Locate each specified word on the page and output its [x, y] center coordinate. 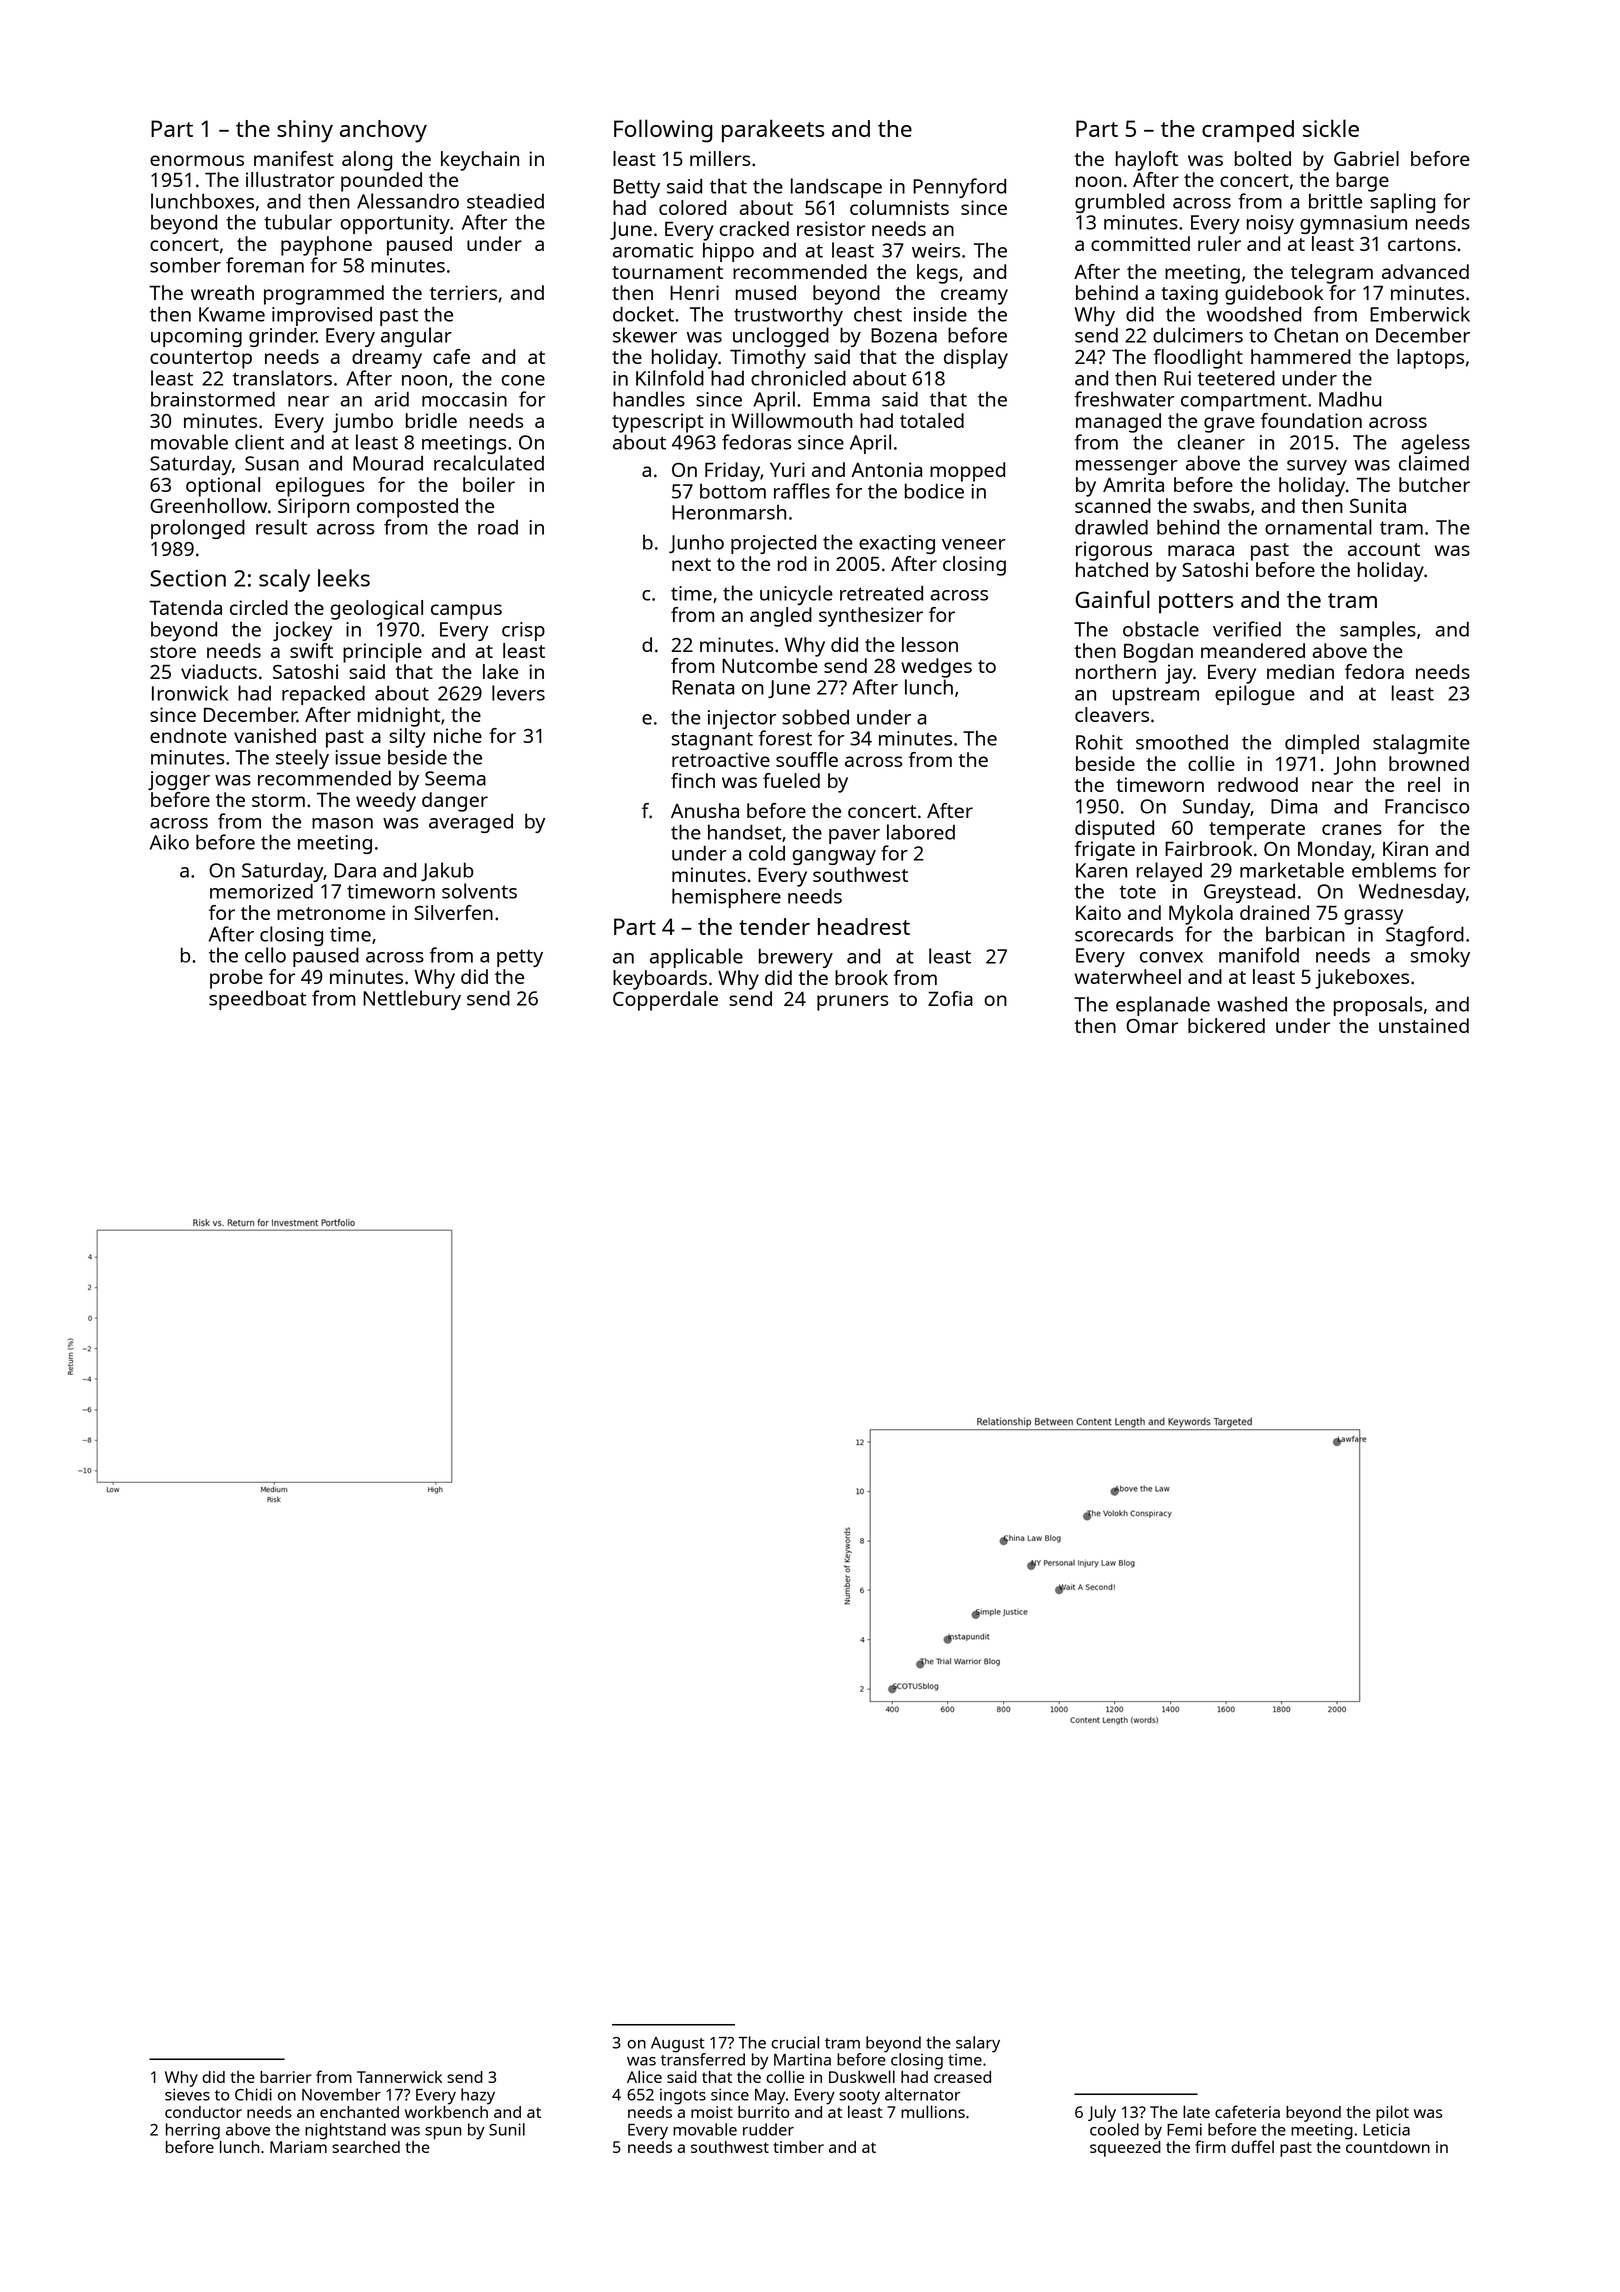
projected [773, 544]
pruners [852, 1003]
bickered [1226, 1025]
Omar [1152, 1026]
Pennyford [959, 188]
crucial [795, 2042]
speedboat [257, 1000]
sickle [1331, 128]
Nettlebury [412, 1000]
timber [798, 2147]
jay [1179, 674]
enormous [197, 160]
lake [500, 671]
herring [193, 2131]
